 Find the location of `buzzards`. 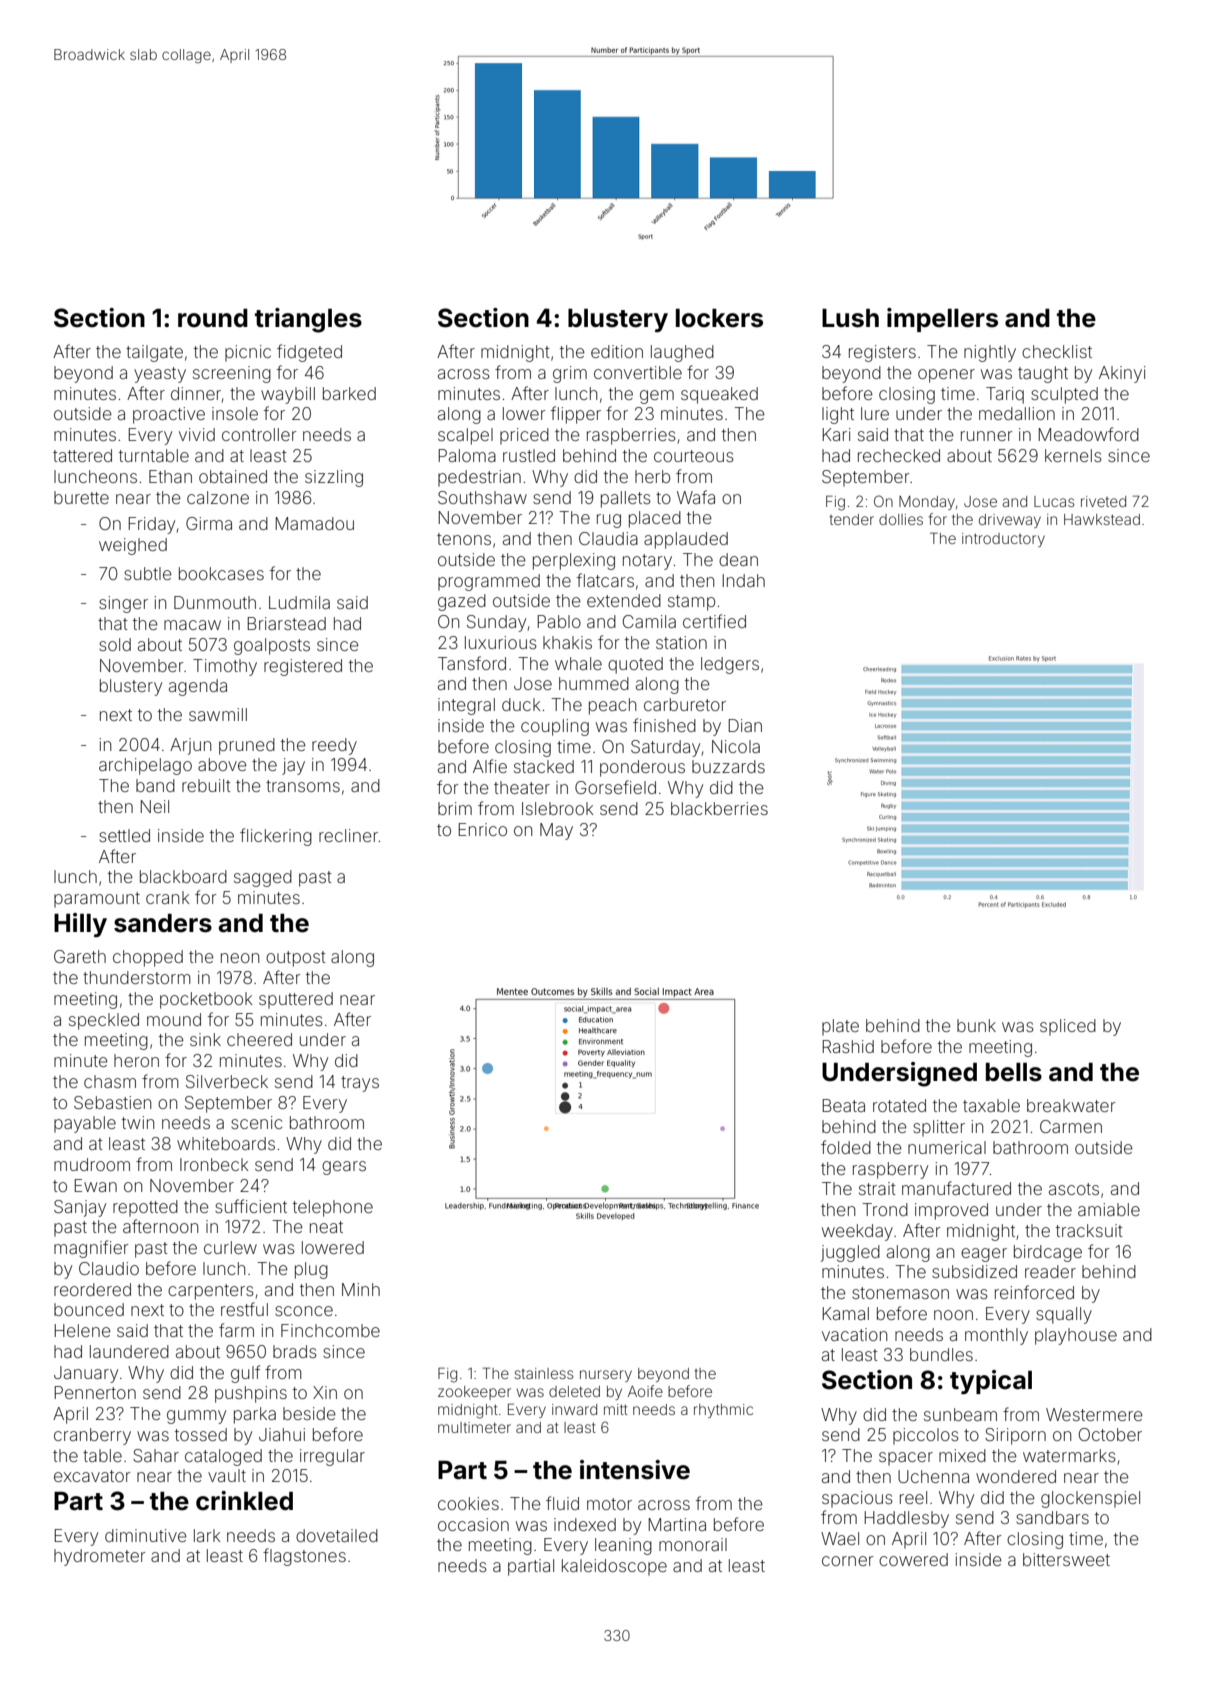

buzzards is located at coordinates (728, 766).
